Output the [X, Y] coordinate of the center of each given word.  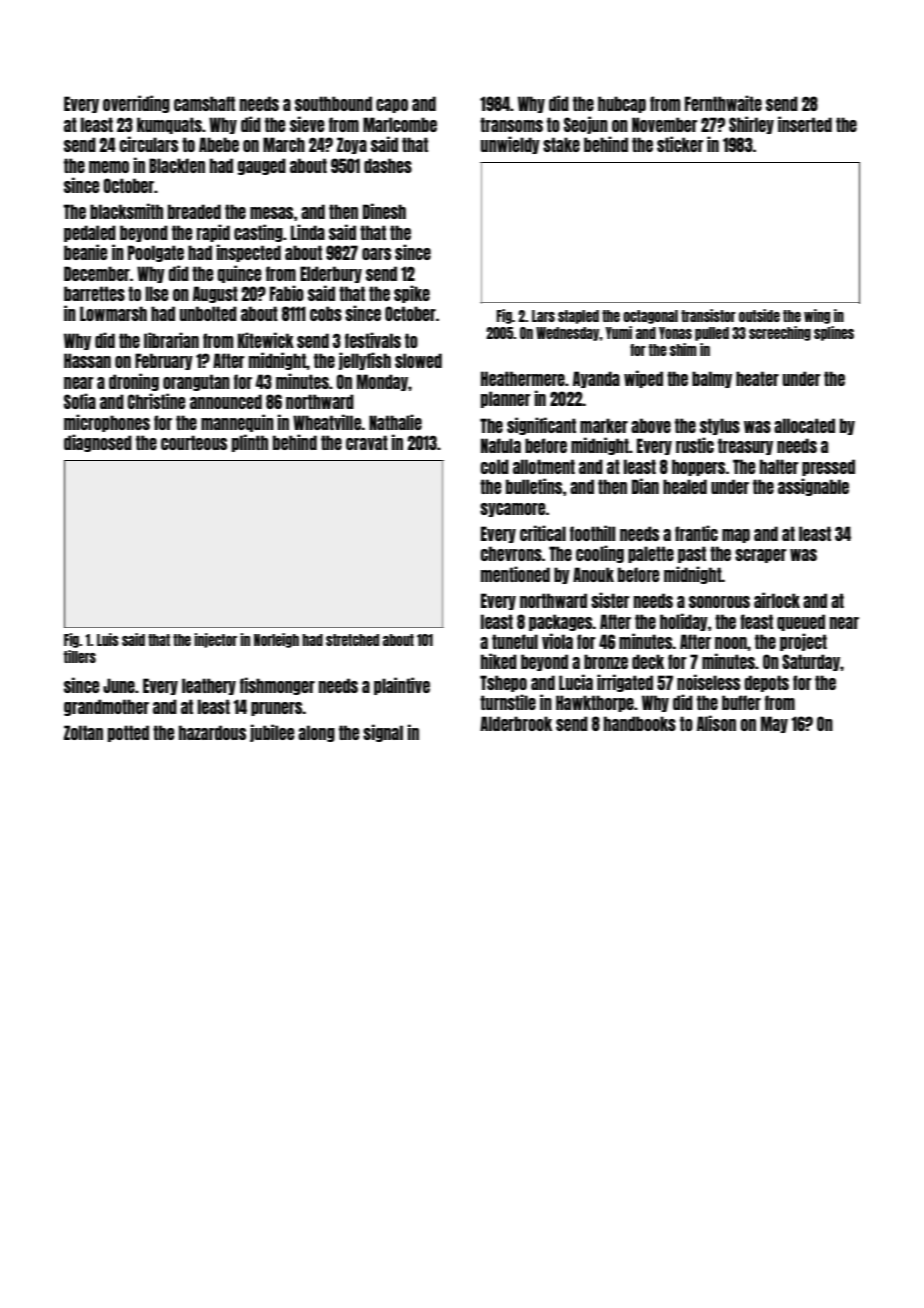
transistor [708, 315]
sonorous [719, 602]
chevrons [511, 553]
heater [757, 378]
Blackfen [177, 165]
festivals [373, 340]
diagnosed [98, 443]
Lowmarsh [113, 313]
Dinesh [384, 211]
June [119, 685]
